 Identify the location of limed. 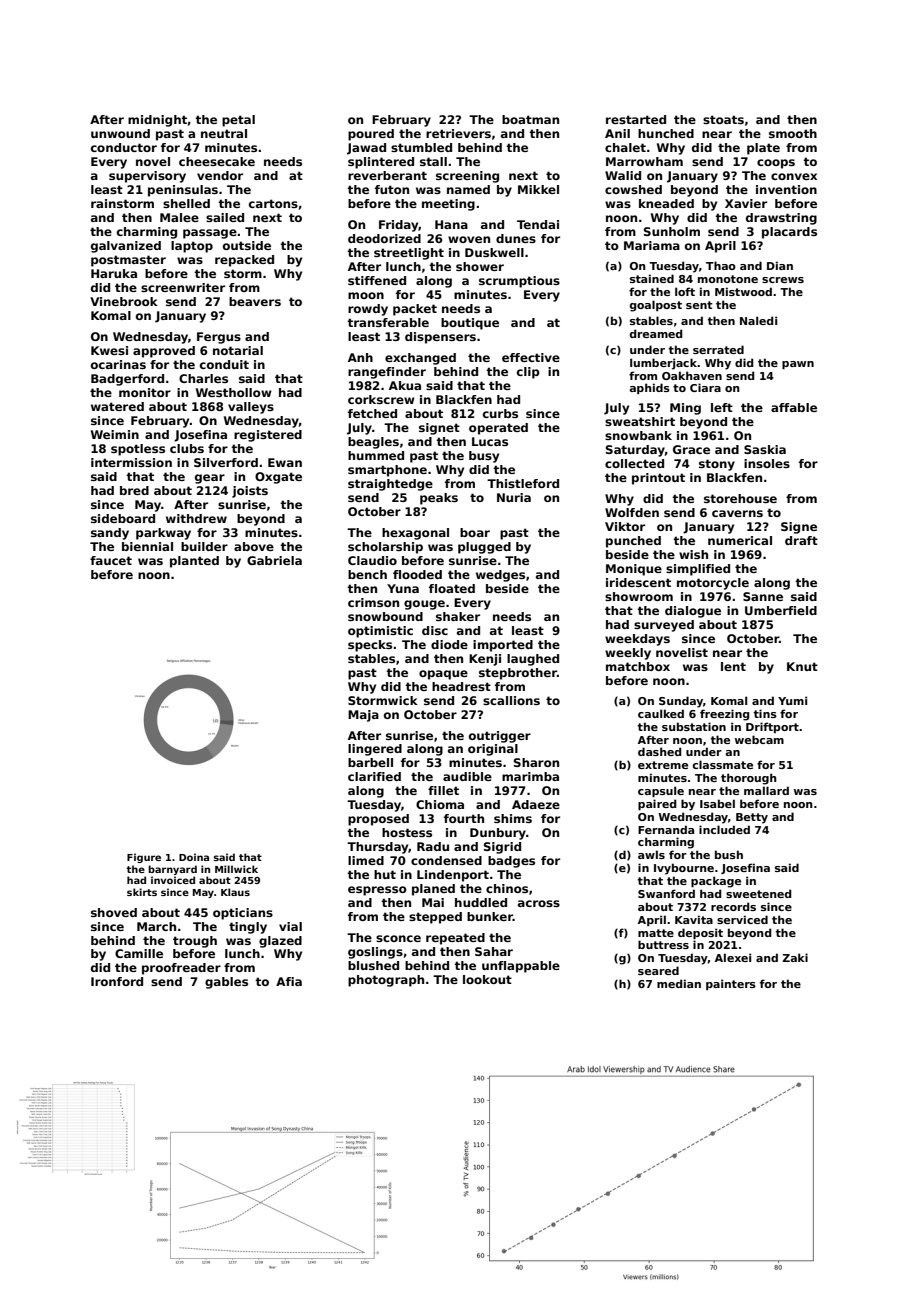
(366, 860).
